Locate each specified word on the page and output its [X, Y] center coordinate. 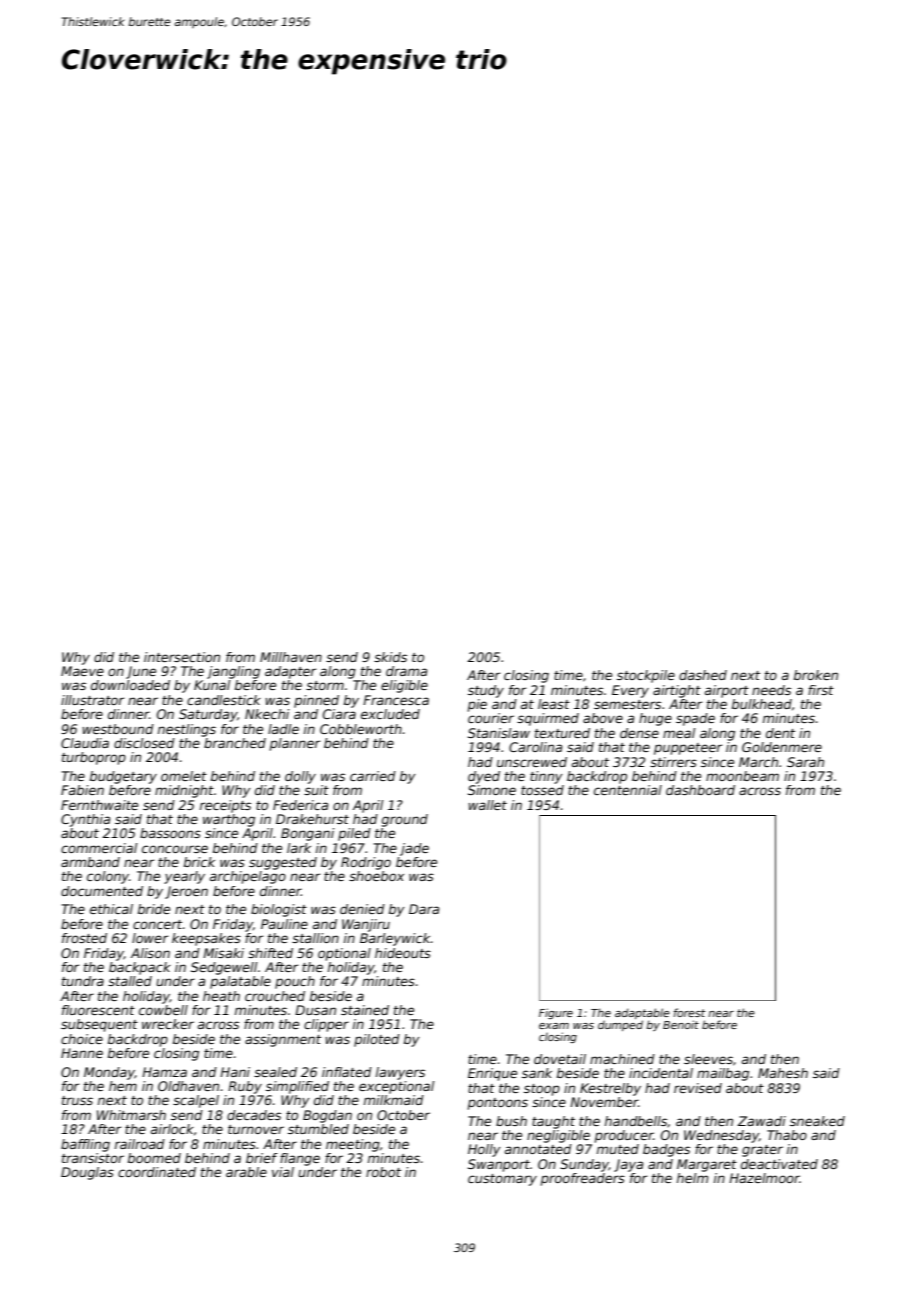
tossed [542, 790]
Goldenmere [782, 747]
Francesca [396, 700]
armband [90, 862]
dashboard [700, 790]
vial [283, 1172]
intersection [182, 657]
